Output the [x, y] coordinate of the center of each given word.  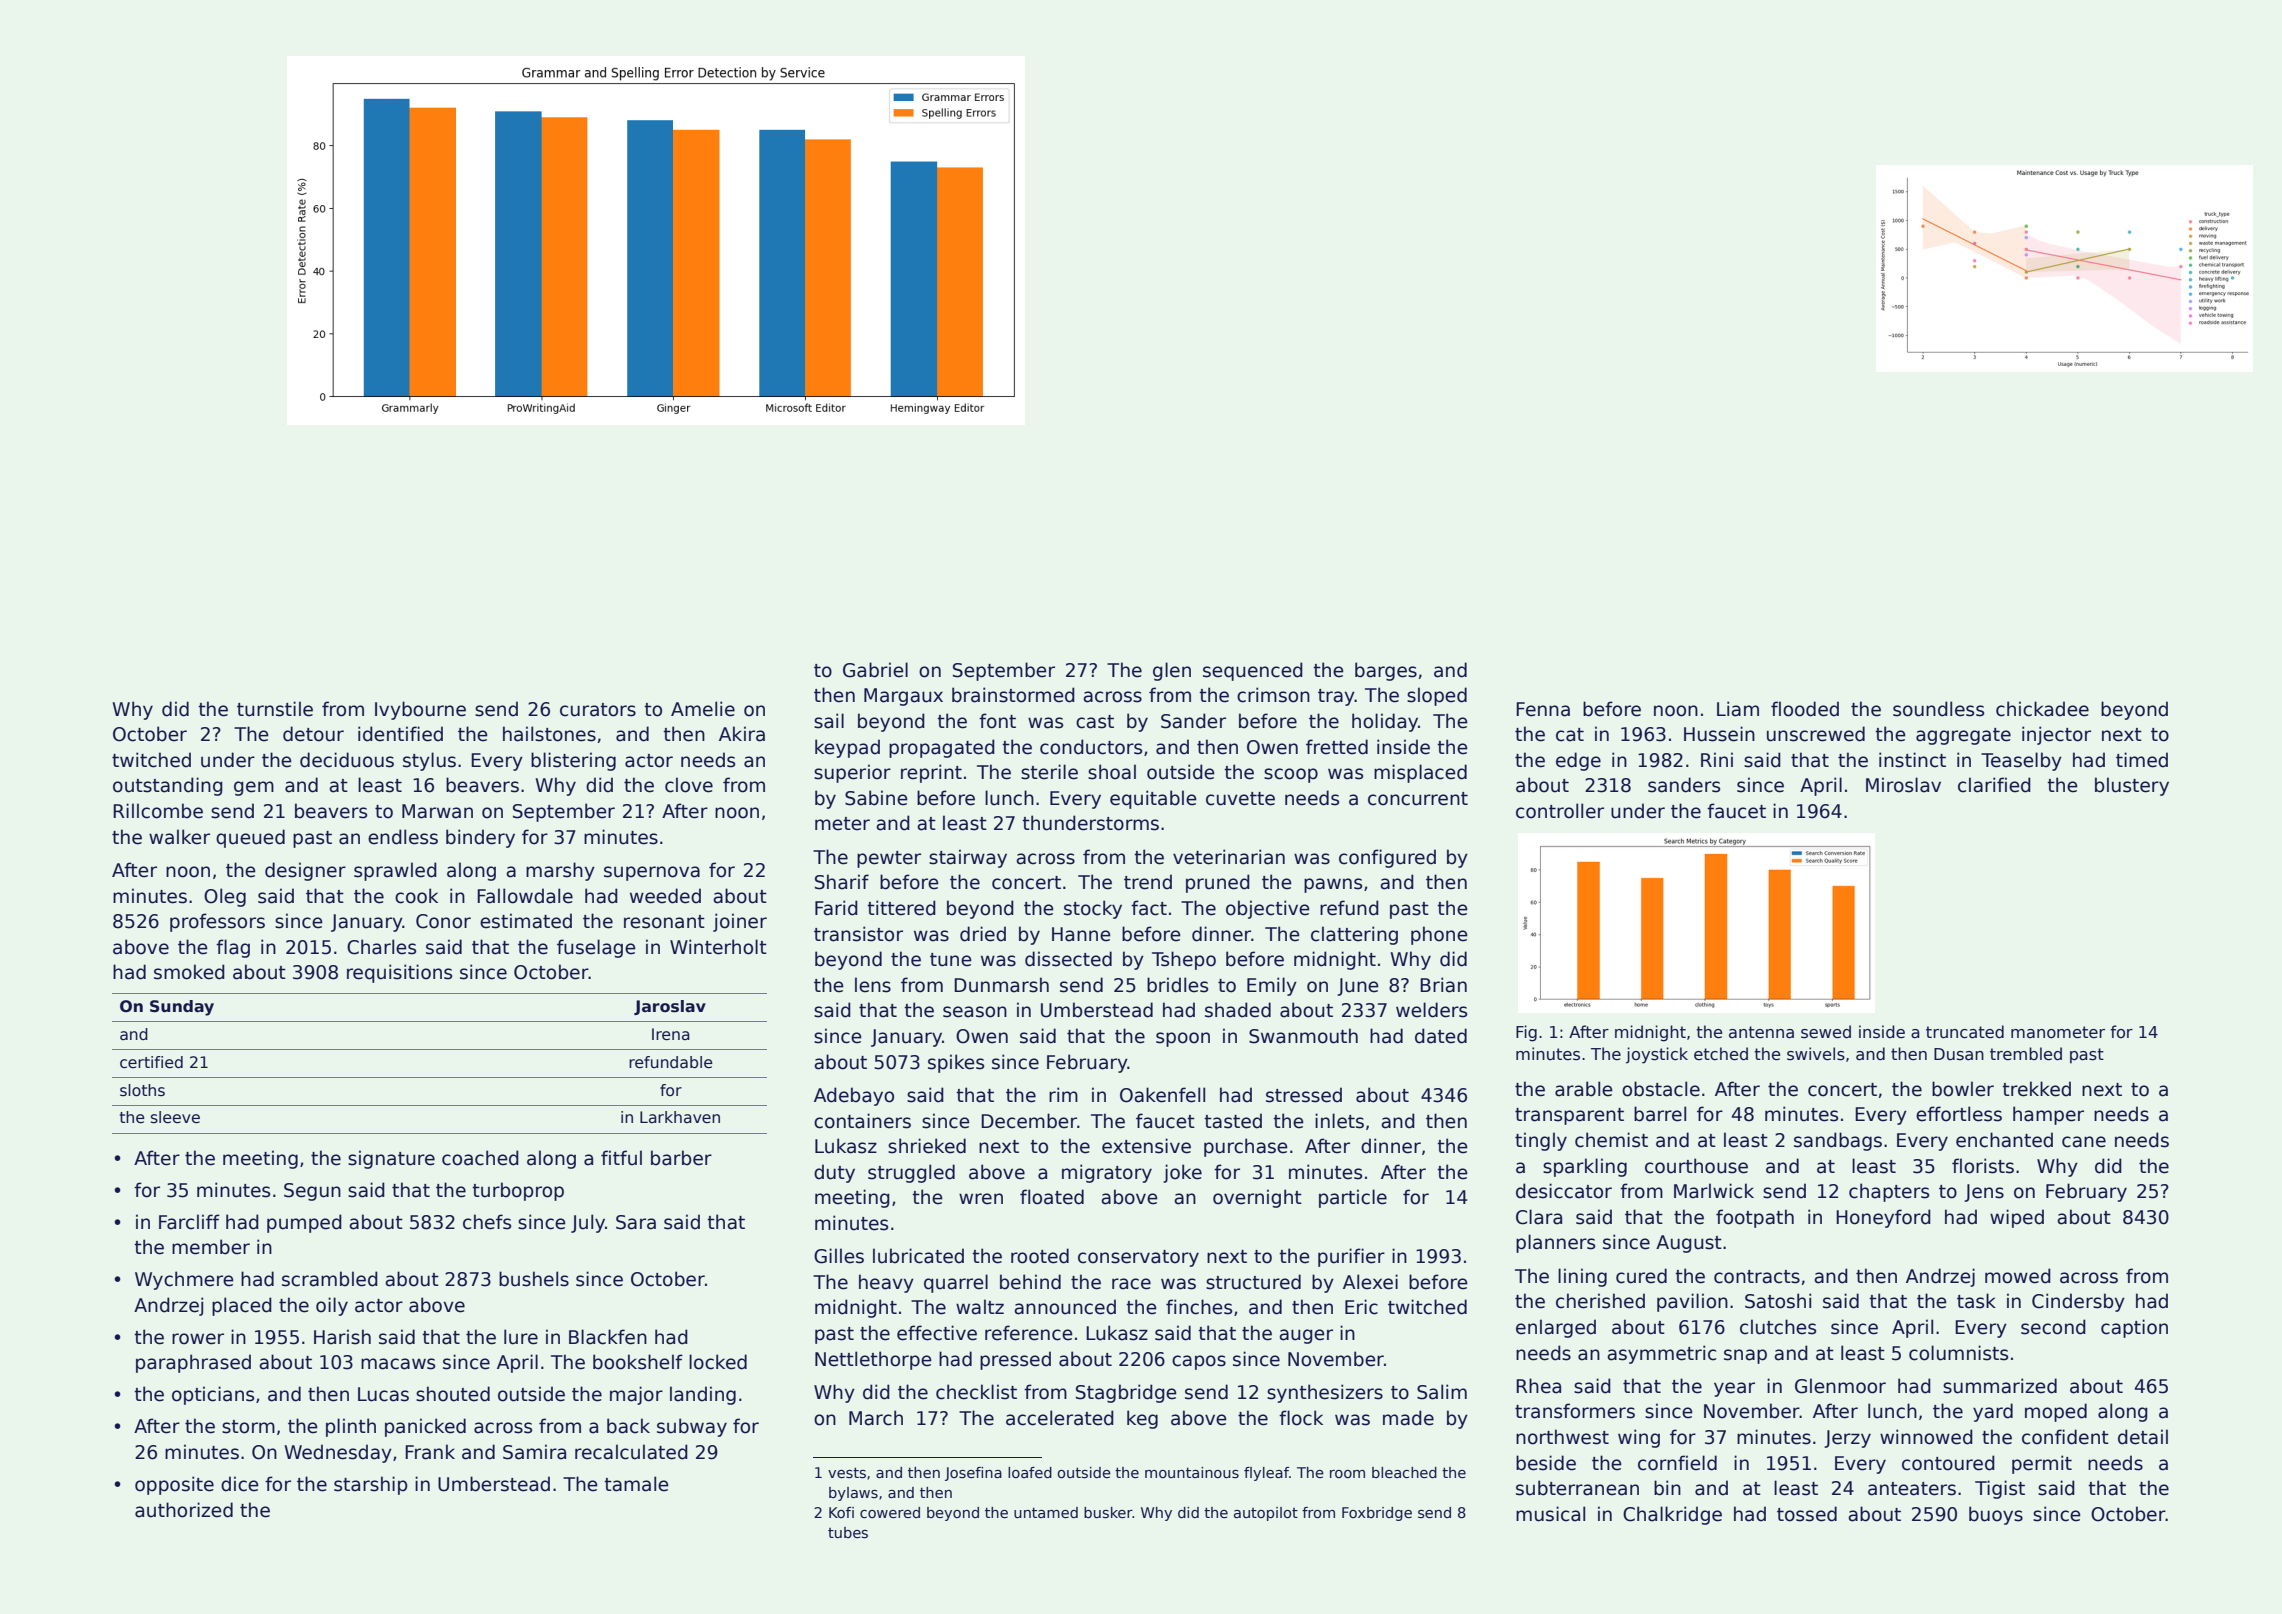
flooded [1805, 709]
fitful [621, 1158]
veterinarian [1229, 857]
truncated [1965, 1032]
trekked [2036, 1089]
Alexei [1370, 1282]
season [975, 1012]
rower [198, 1339]
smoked [189, 972]
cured [1641, 1276]
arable [1584, 1089]
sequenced [1253, 671]
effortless [1959, 1114]
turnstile [275, 709]
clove [689, 785]
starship [371, 1485]
